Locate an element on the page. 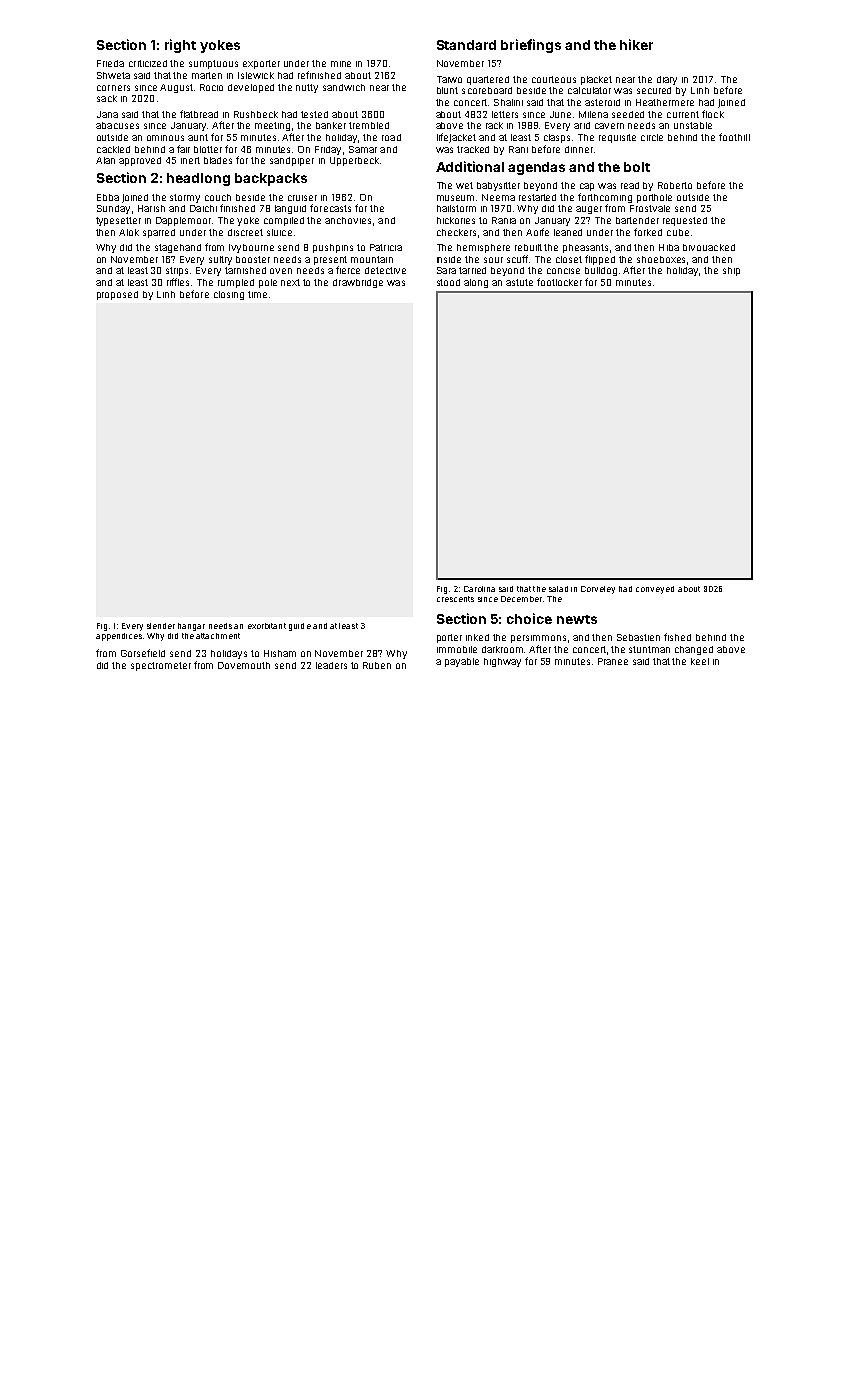 Image resolution: width=849 pixels, height=1400 pixels. criticized is located at coordinates (148, 63).
